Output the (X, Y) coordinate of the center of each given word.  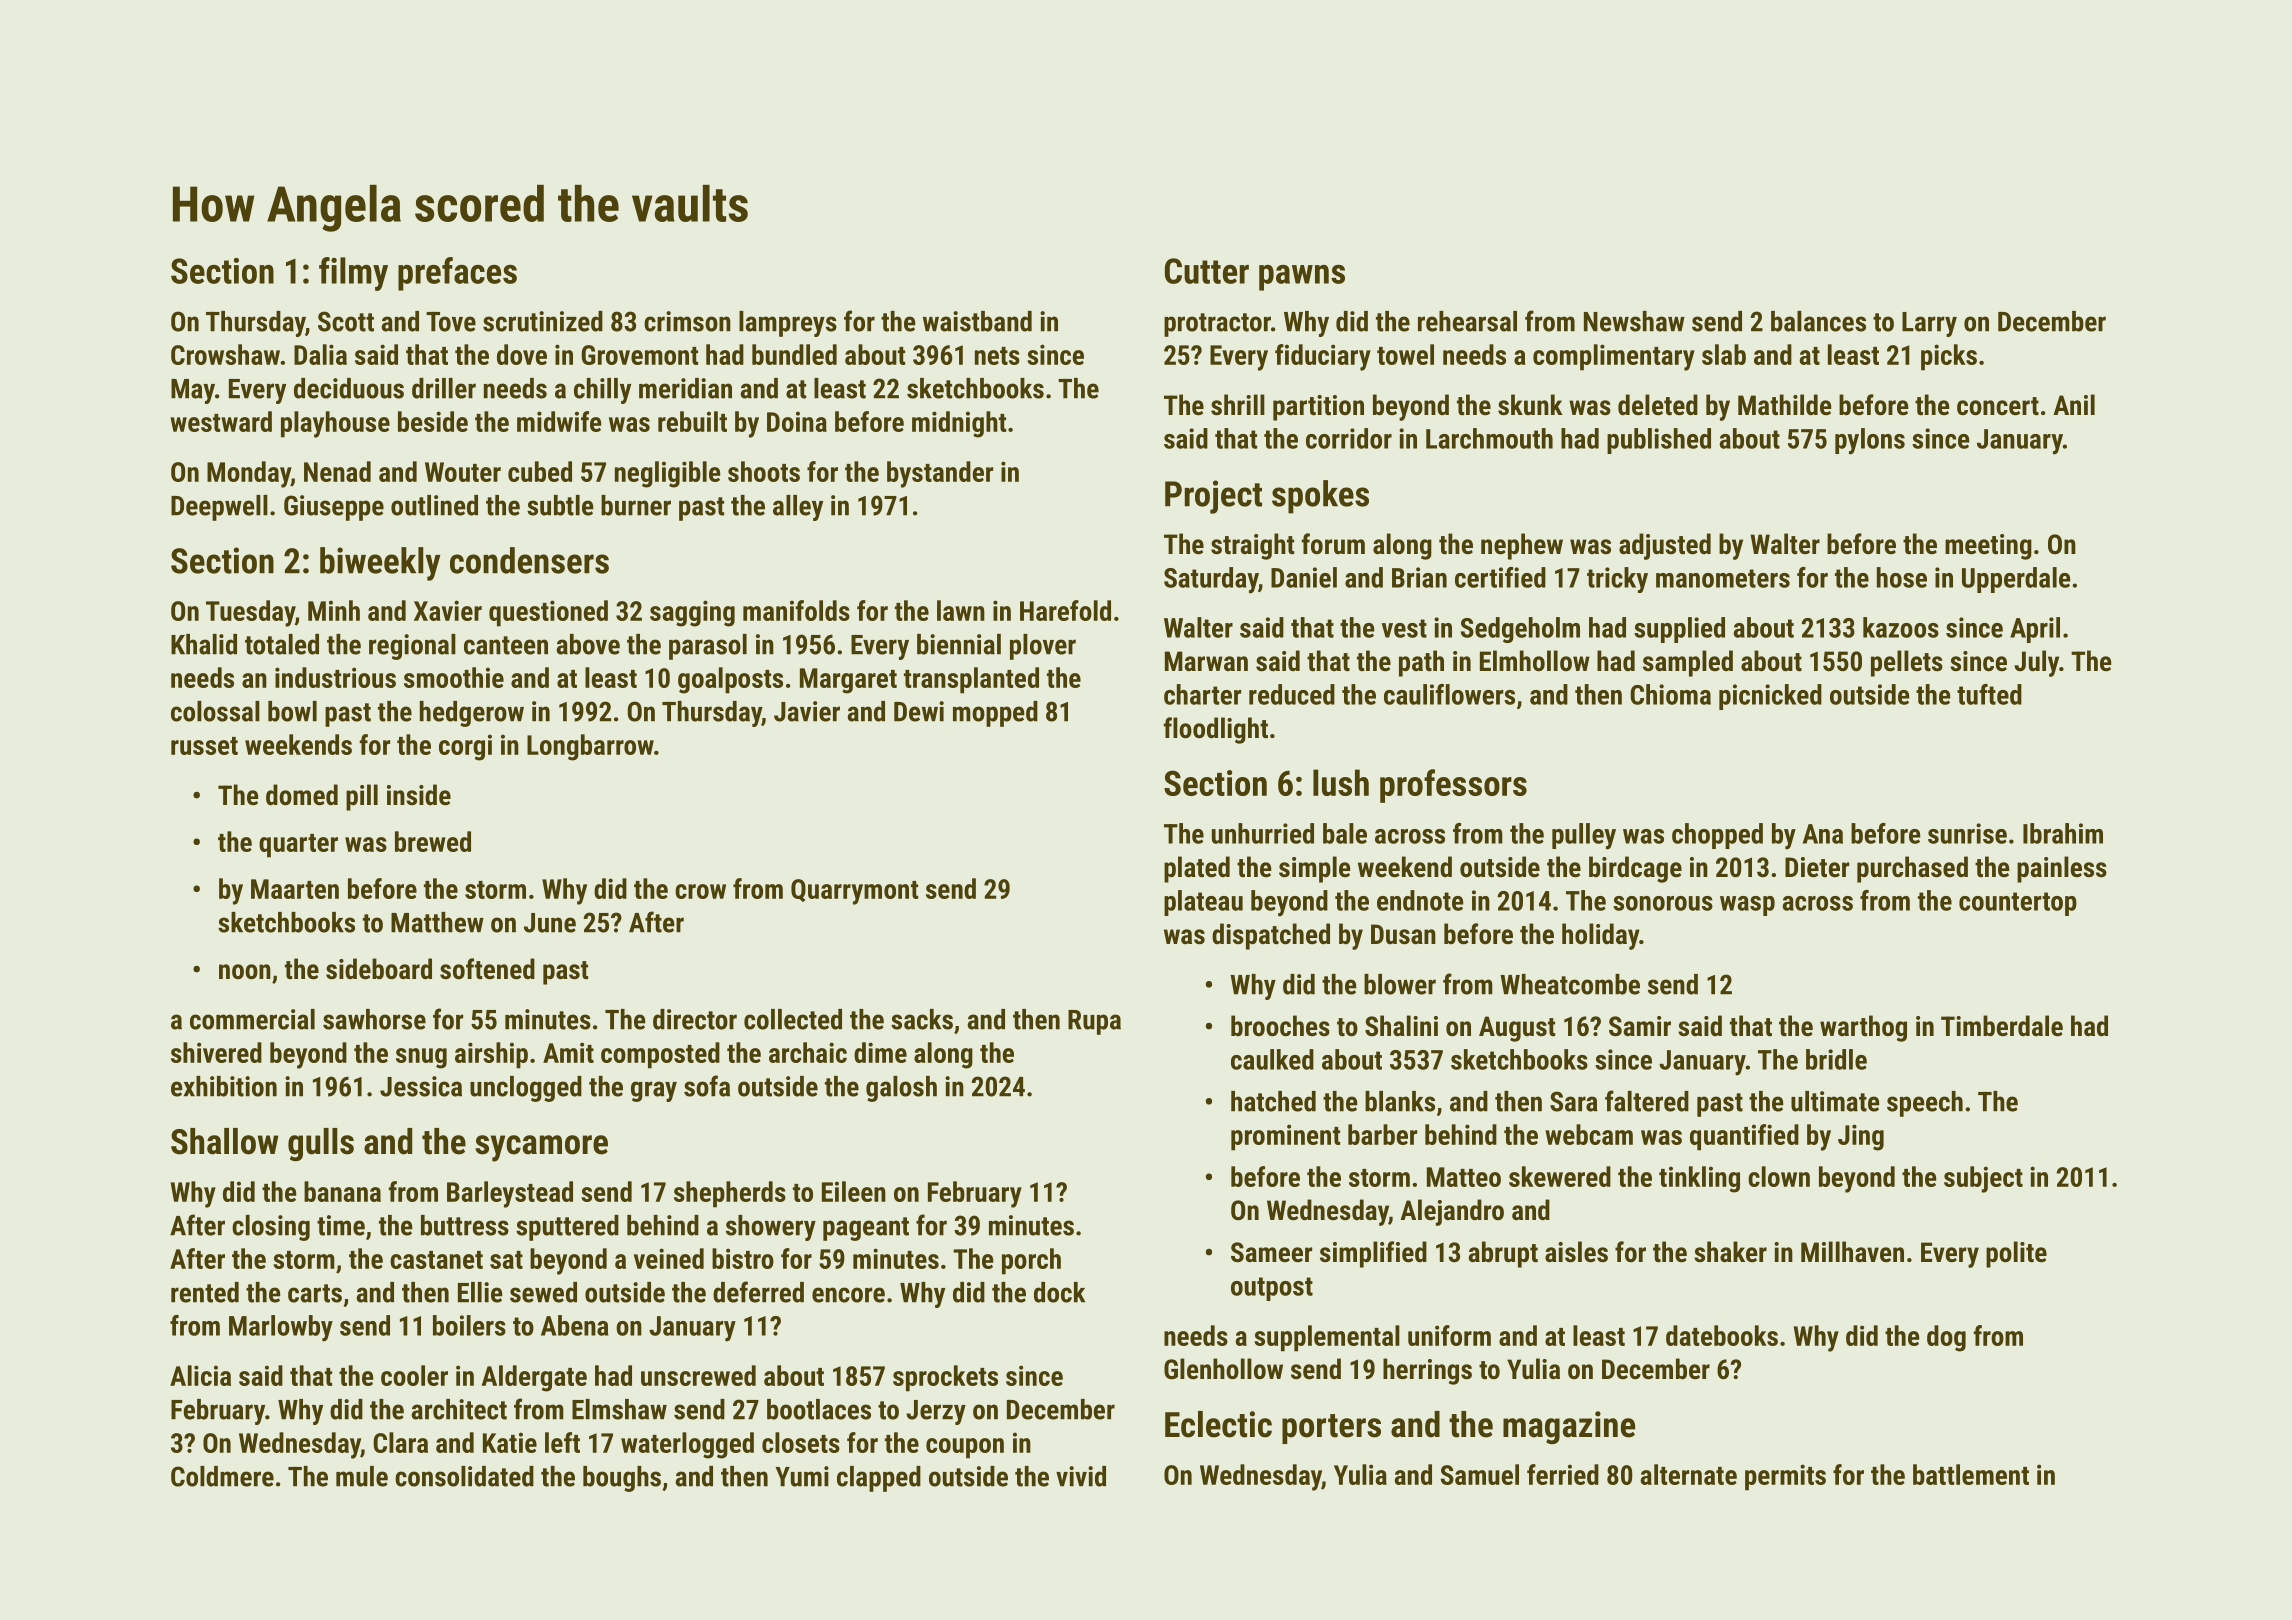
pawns (1302, 278)
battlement (1971, 1474)
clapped (879, 1479)
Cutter (1207, 271)
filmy (353, 274)
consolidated (464, 1476)
